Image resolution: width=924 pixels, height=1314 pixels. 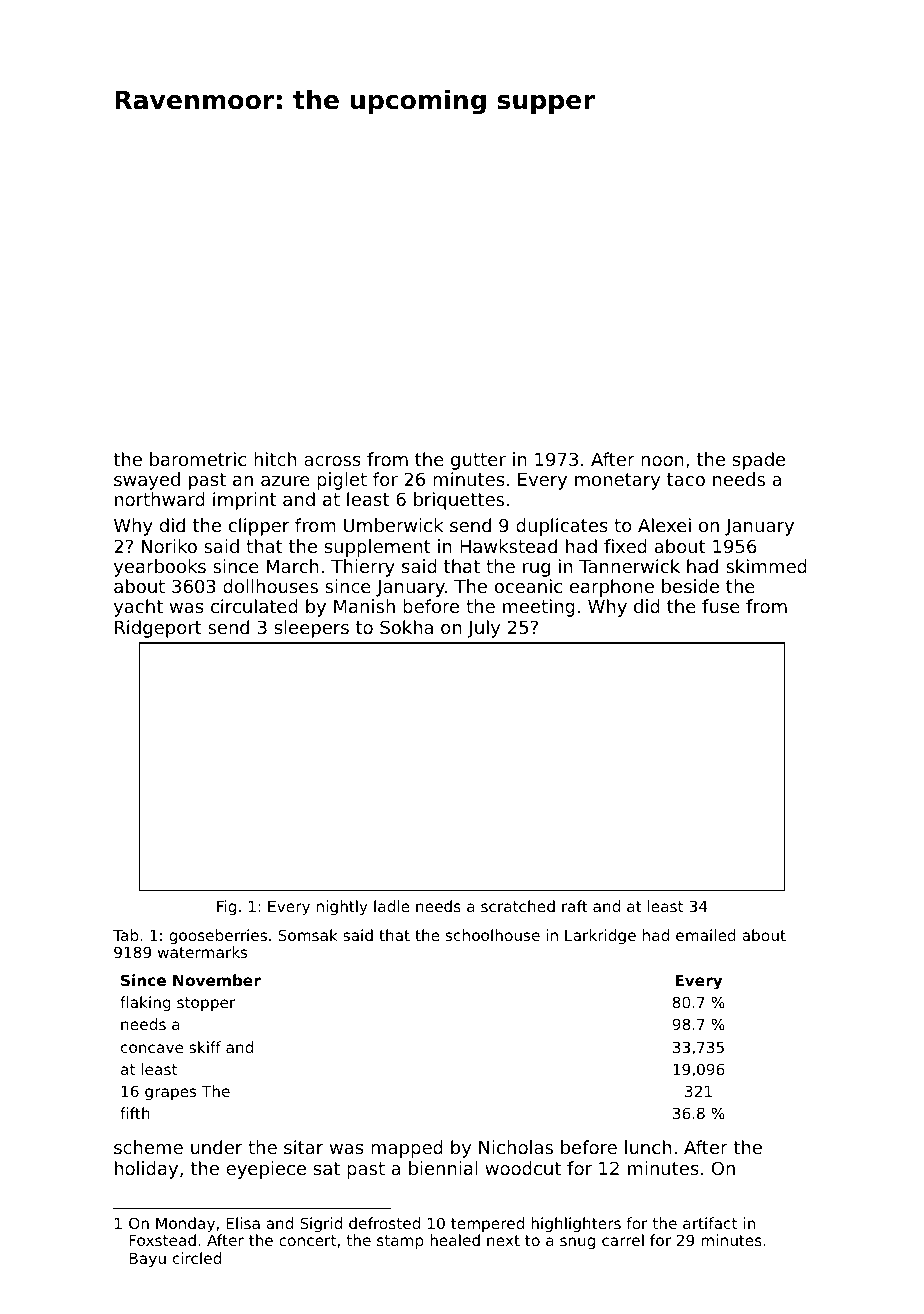 What do you see at coordinates (516, 1147) in the screenshot?
I see `Nicholas` at bounding box center [516, 1147].
